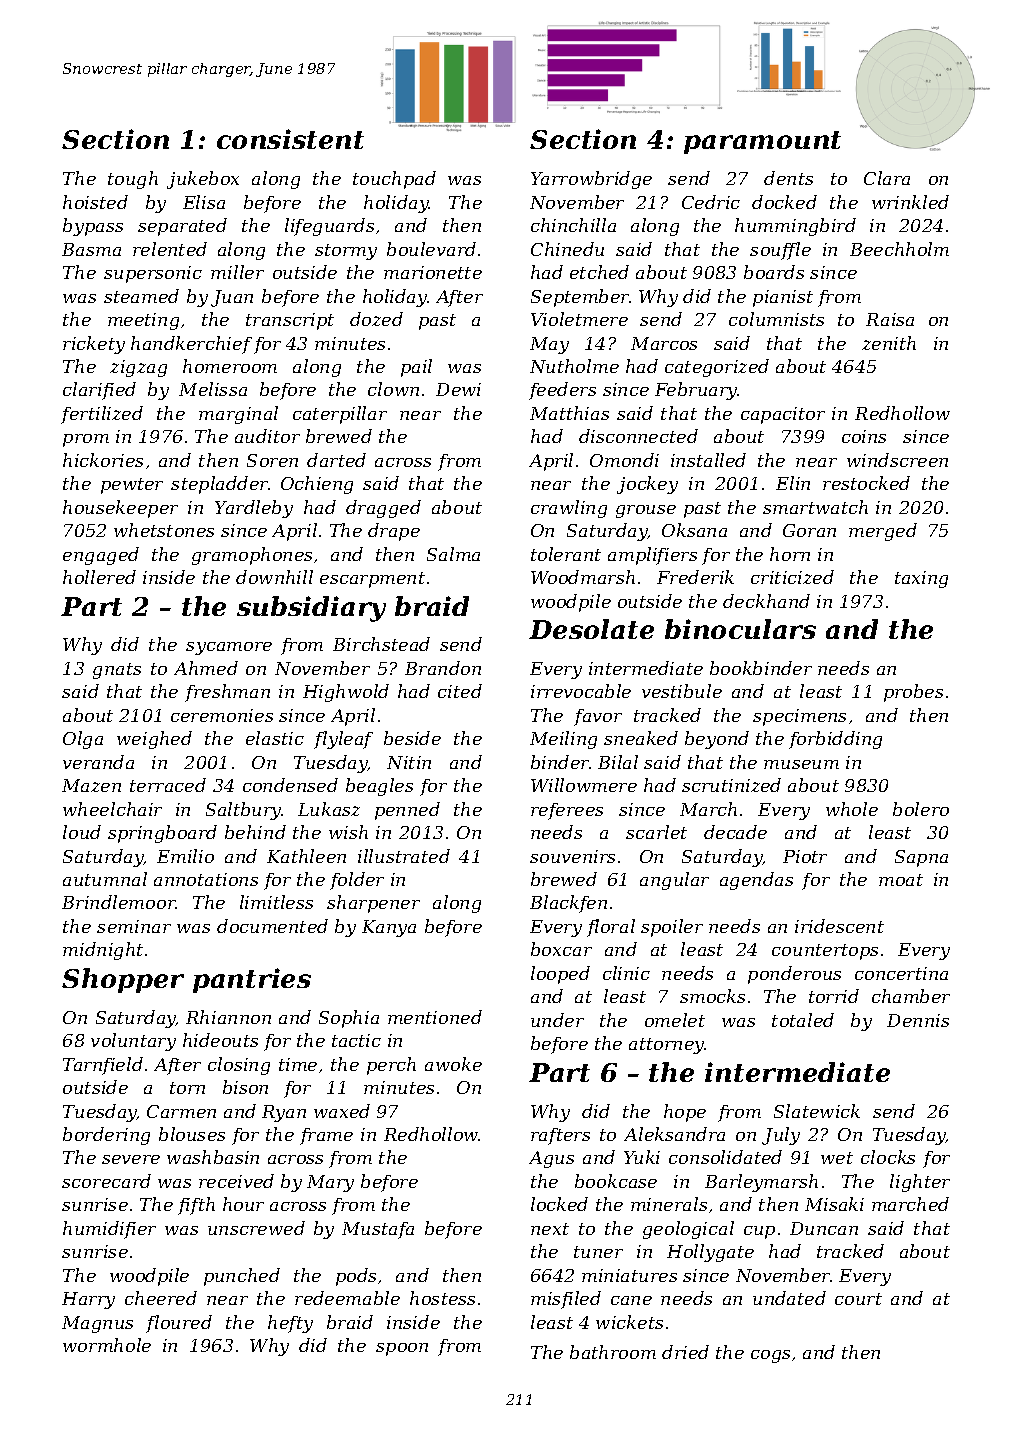 The image size is (1013, 1439). I want to click on miller, so click(237, 272).
